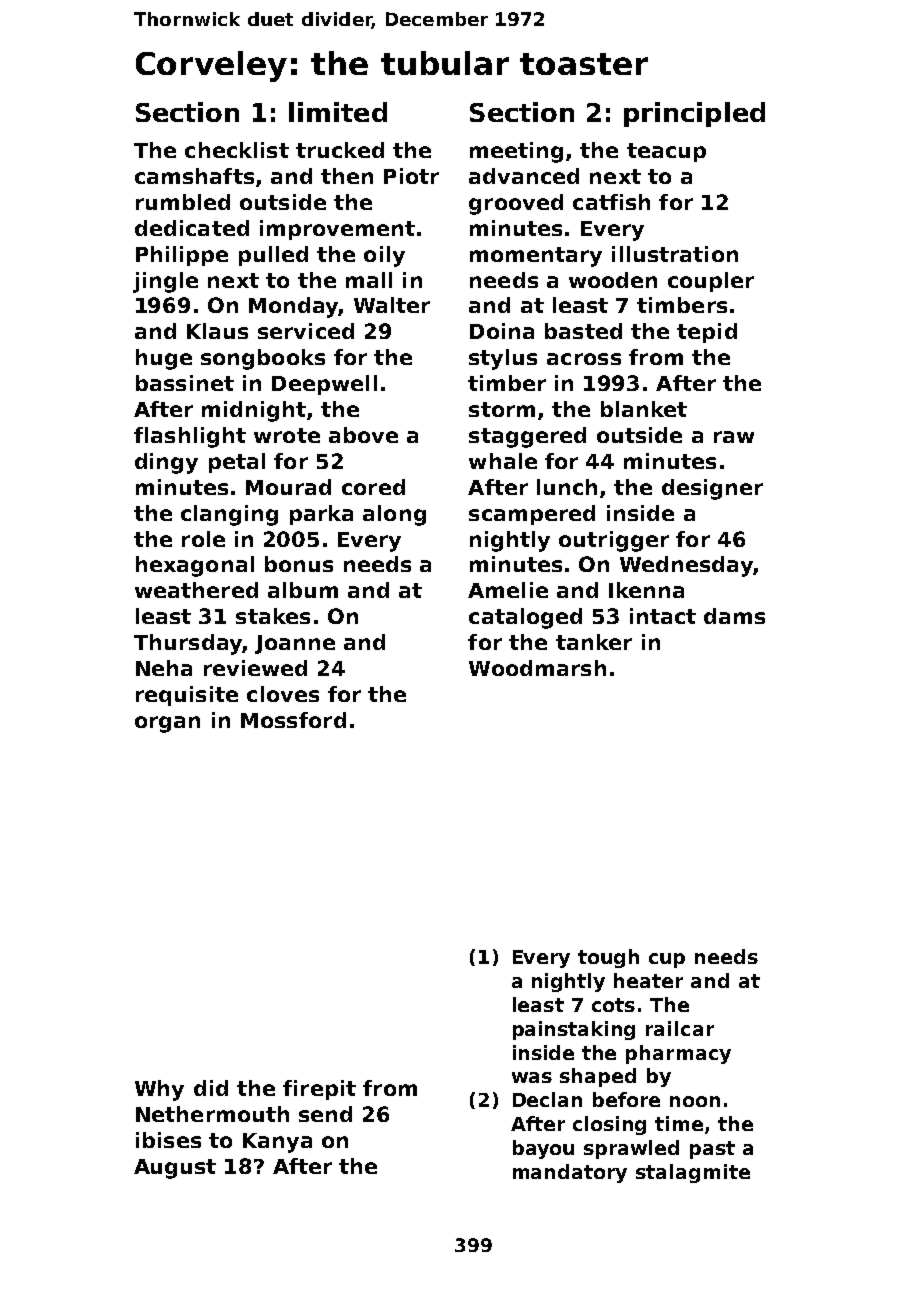 The image size is (908, 1316). I want to click on meeting, so click(516, 152).
